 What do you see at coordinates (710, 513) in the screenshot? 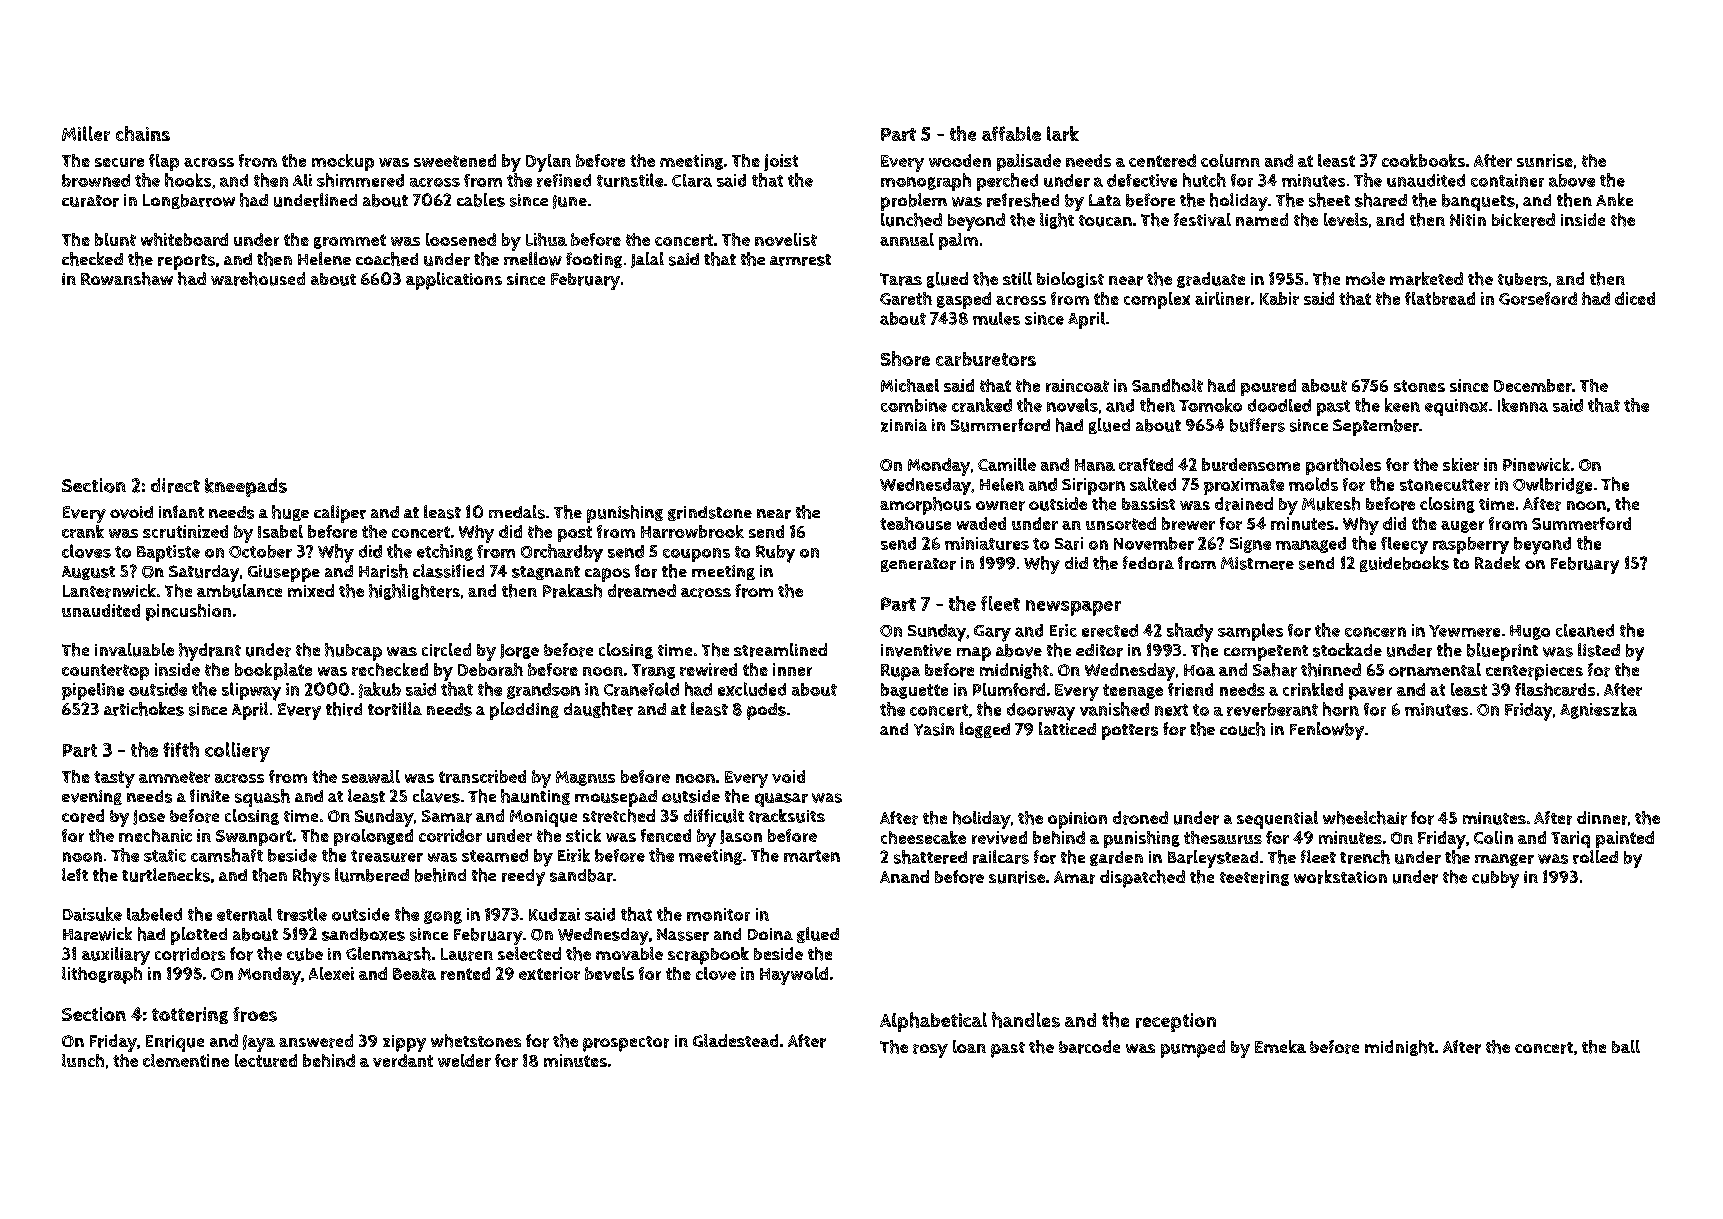
I see `grindstone` at bounding box center [710, 513].
